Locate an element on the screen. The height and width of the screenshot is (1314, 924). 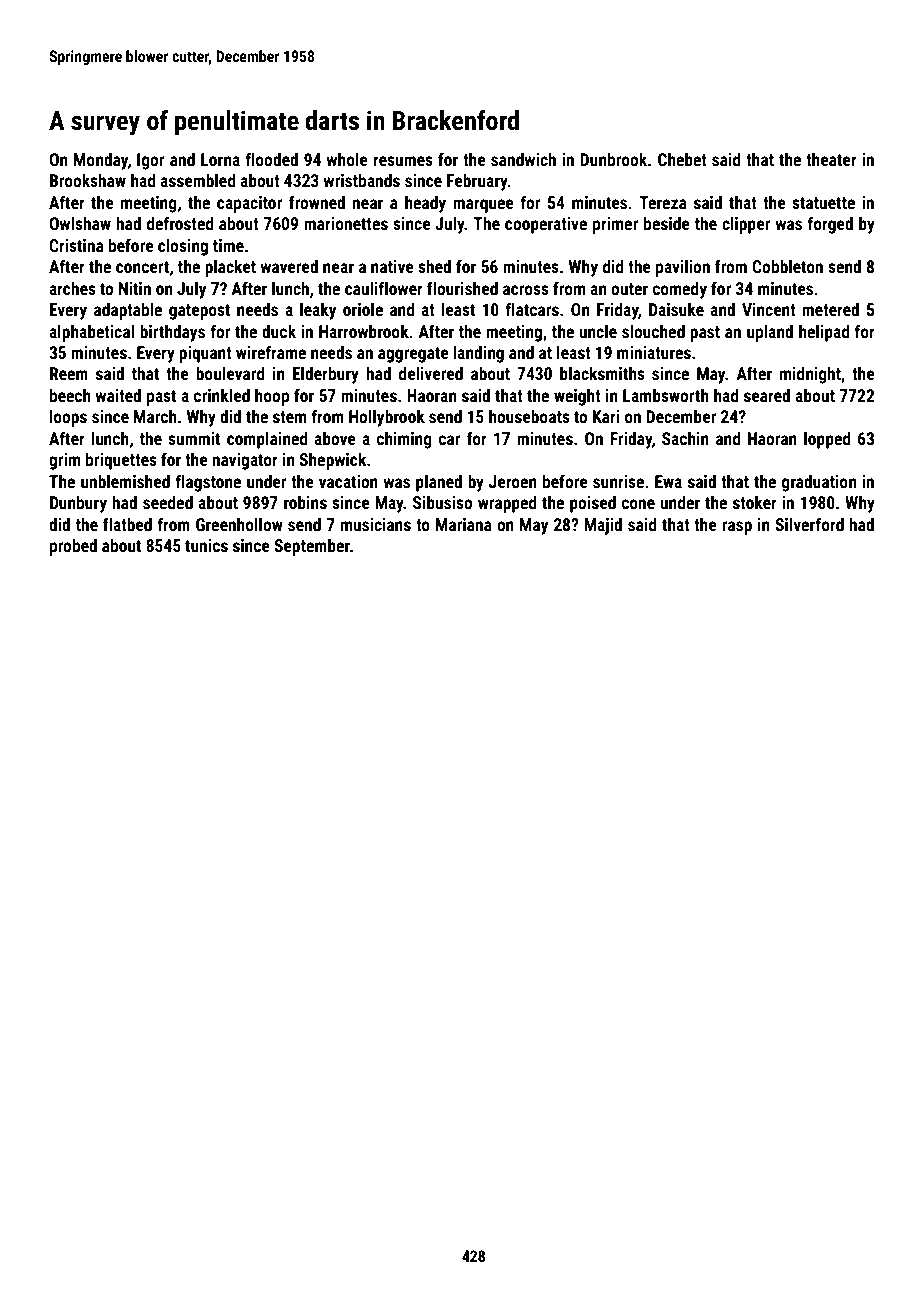
Majid is located at coordinates (603, 526).
